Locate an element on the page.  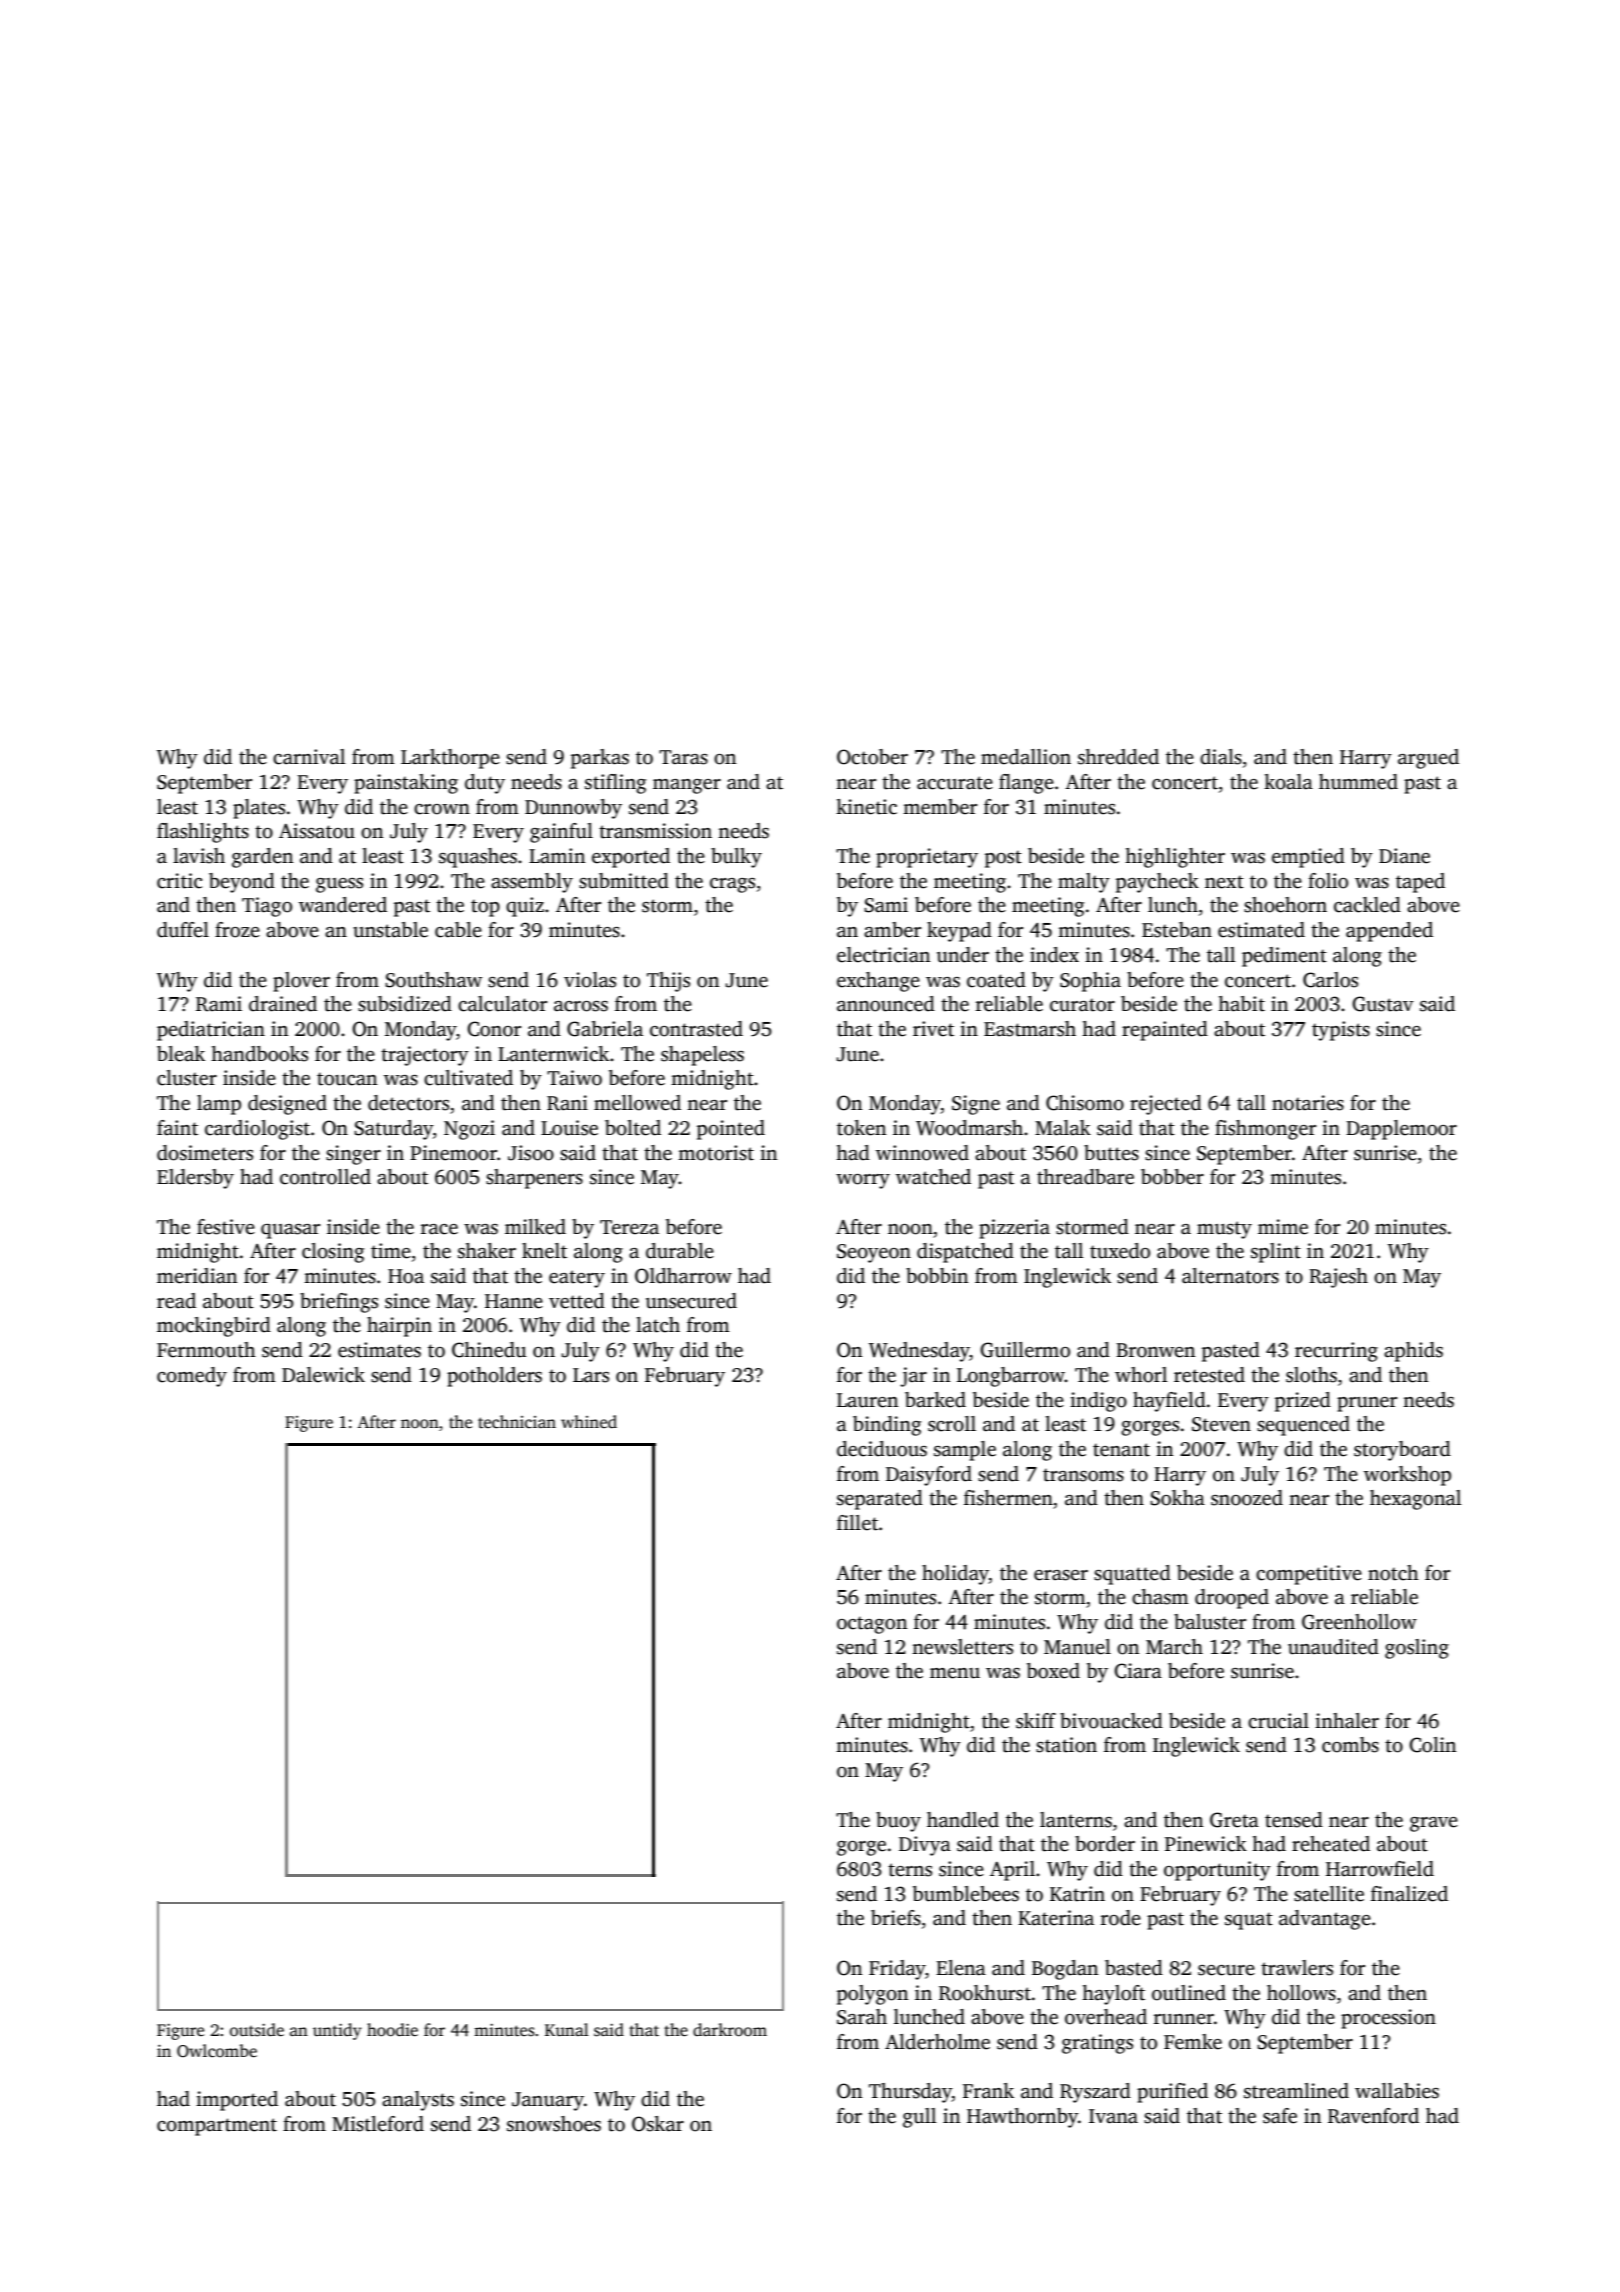
Taras is located at coordinates (683, 757).
